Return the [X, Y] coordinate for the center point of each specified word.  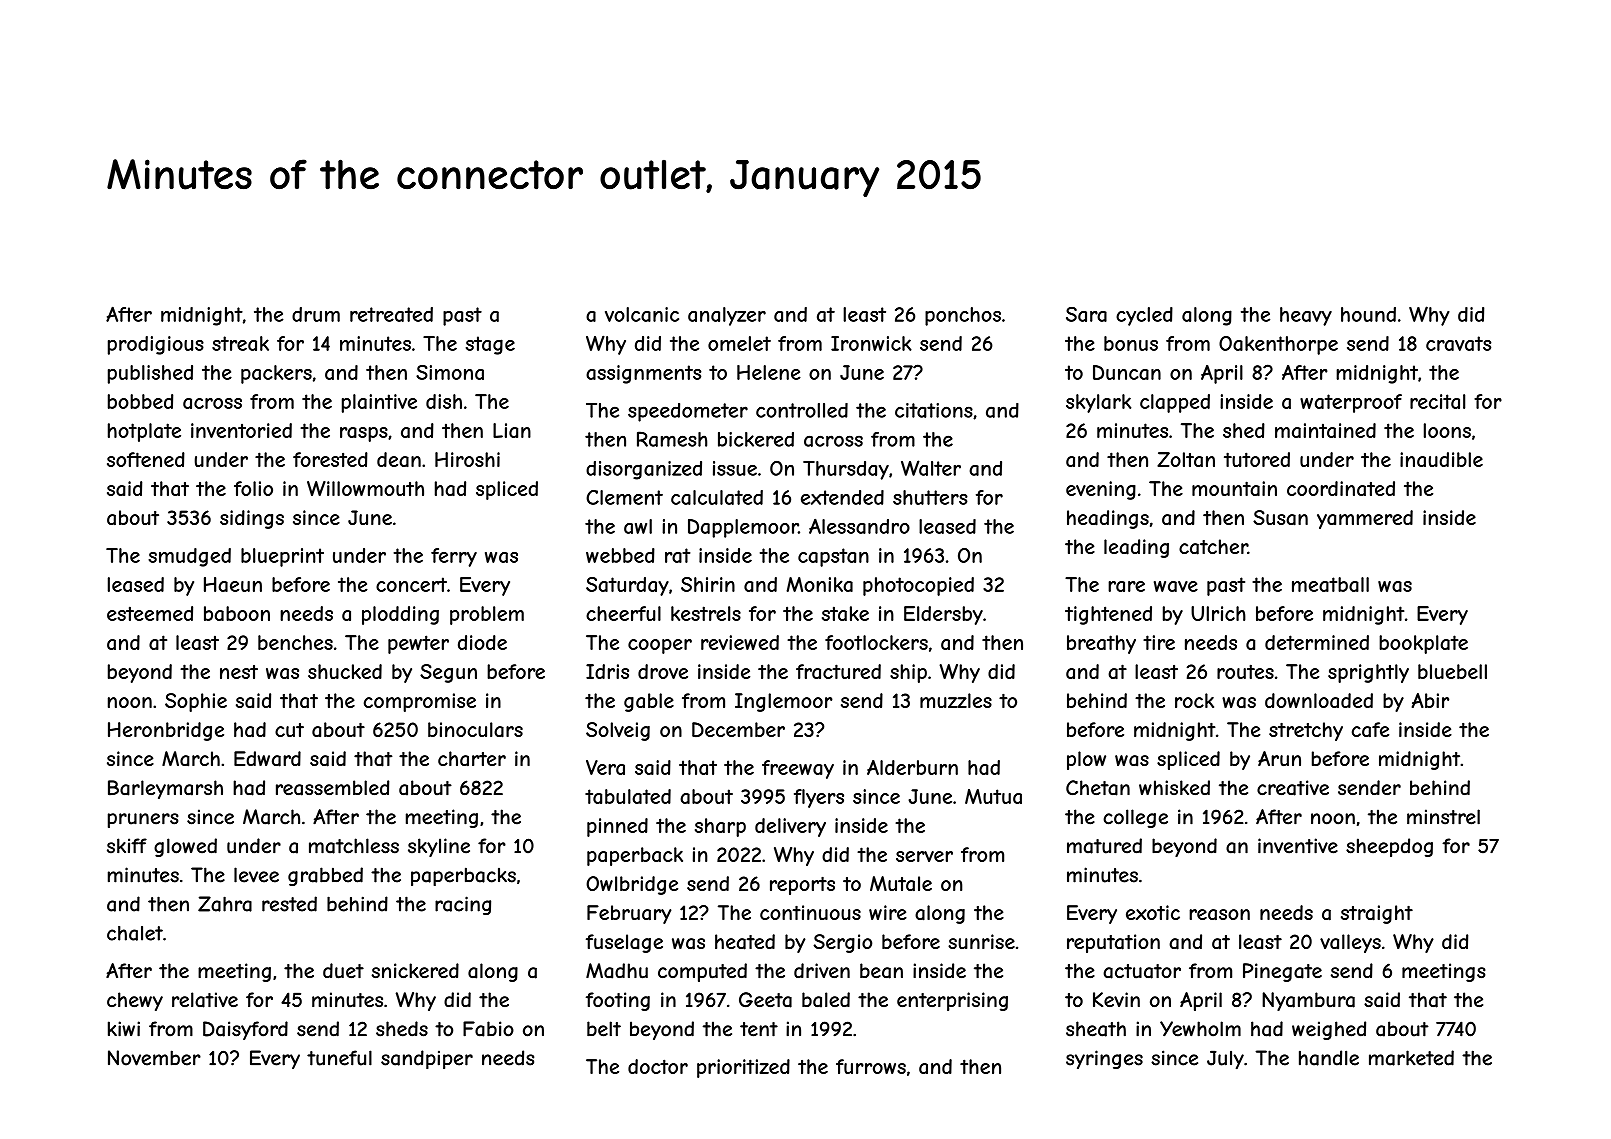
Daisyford [245, 1030]
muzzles [956, 700]
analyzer [727, 316]
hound [1368, 314]
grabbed [325, 876]
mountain [1234, 488]
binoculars [475, 730]
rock [1194, 700]
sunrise [981, 941]
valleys [1350, 943]
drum [316, 314]
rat [677, 555]
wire [888, 912]
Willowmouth [365, 488]
